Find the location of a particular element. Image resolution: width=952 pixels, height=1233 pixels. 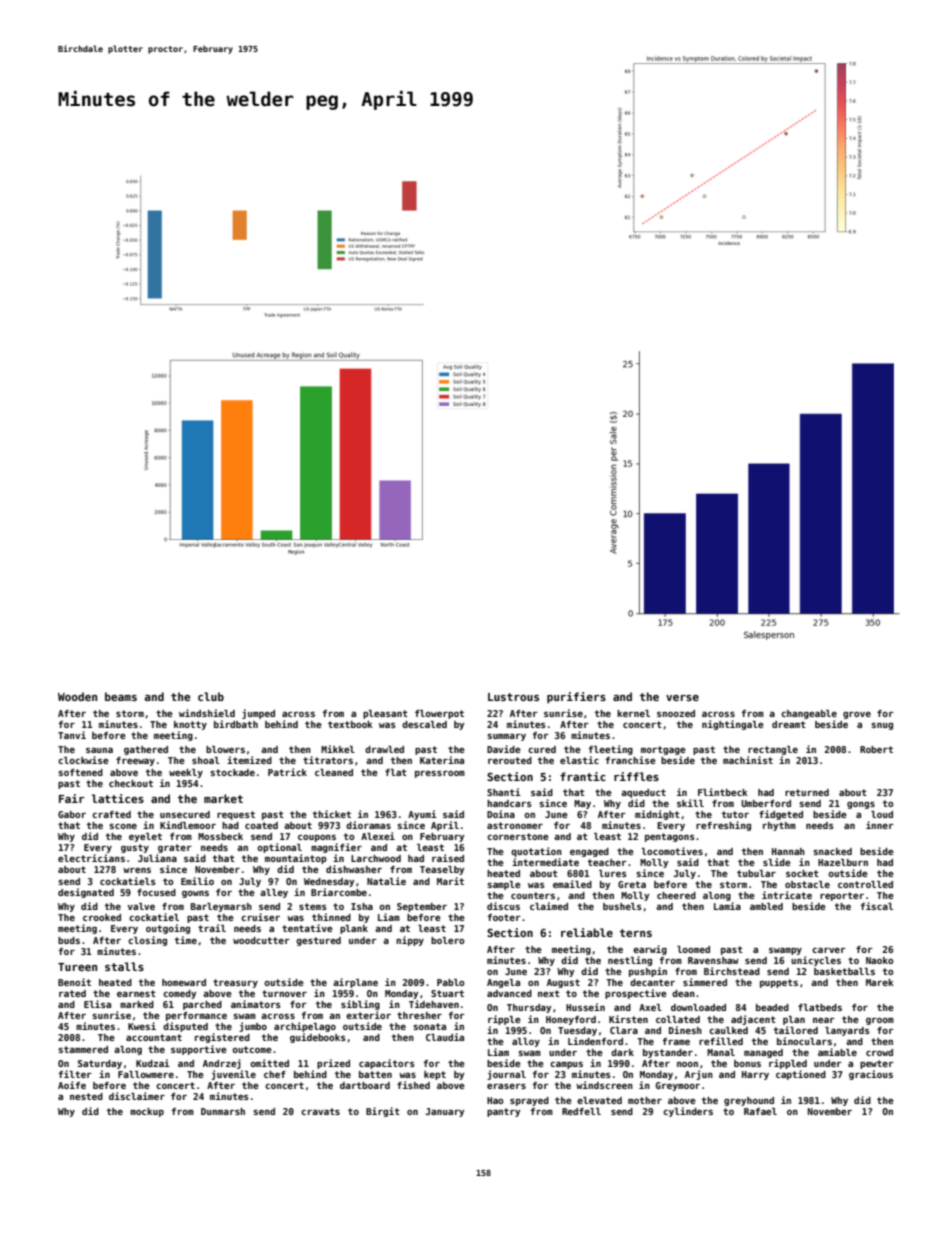

Dunmarsh is located at coordinates (223, 1111).
